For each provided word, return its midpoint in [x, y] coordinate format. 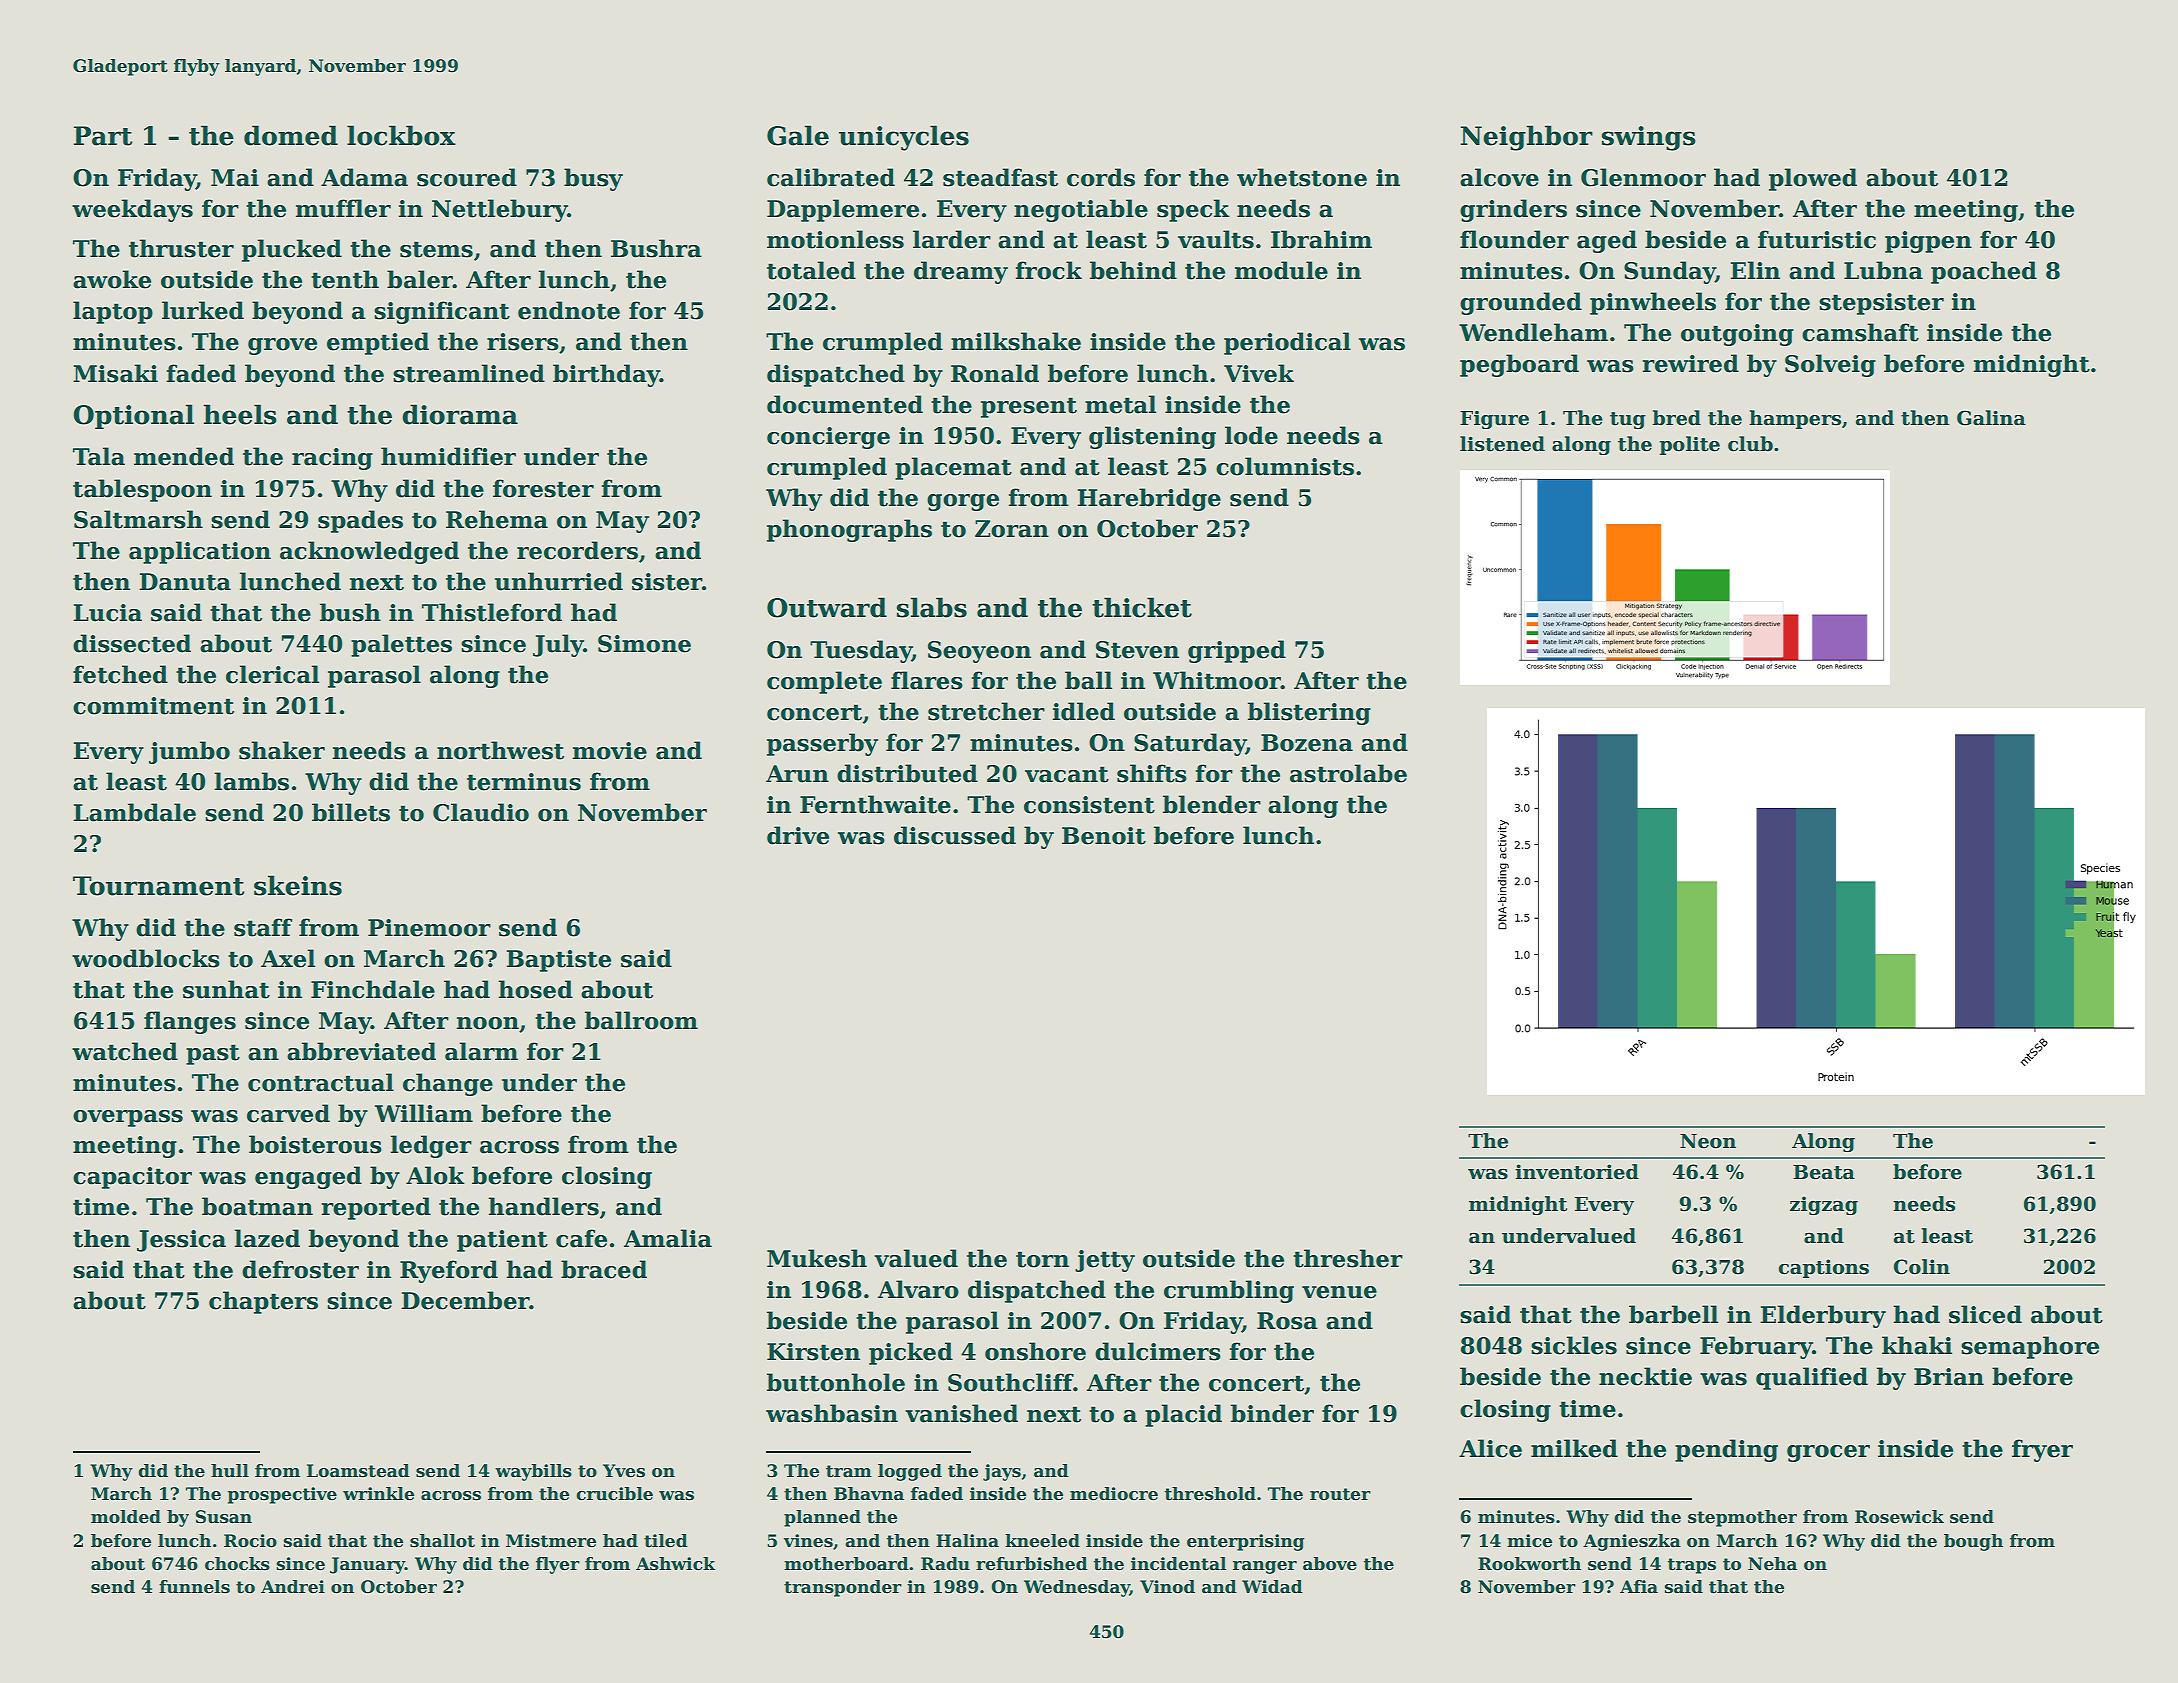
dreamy [961, 272]
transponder [843, 1588]
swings [1649, 138]
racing [332, 459]
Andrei [293, 1587]
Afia [1639, 1587]
